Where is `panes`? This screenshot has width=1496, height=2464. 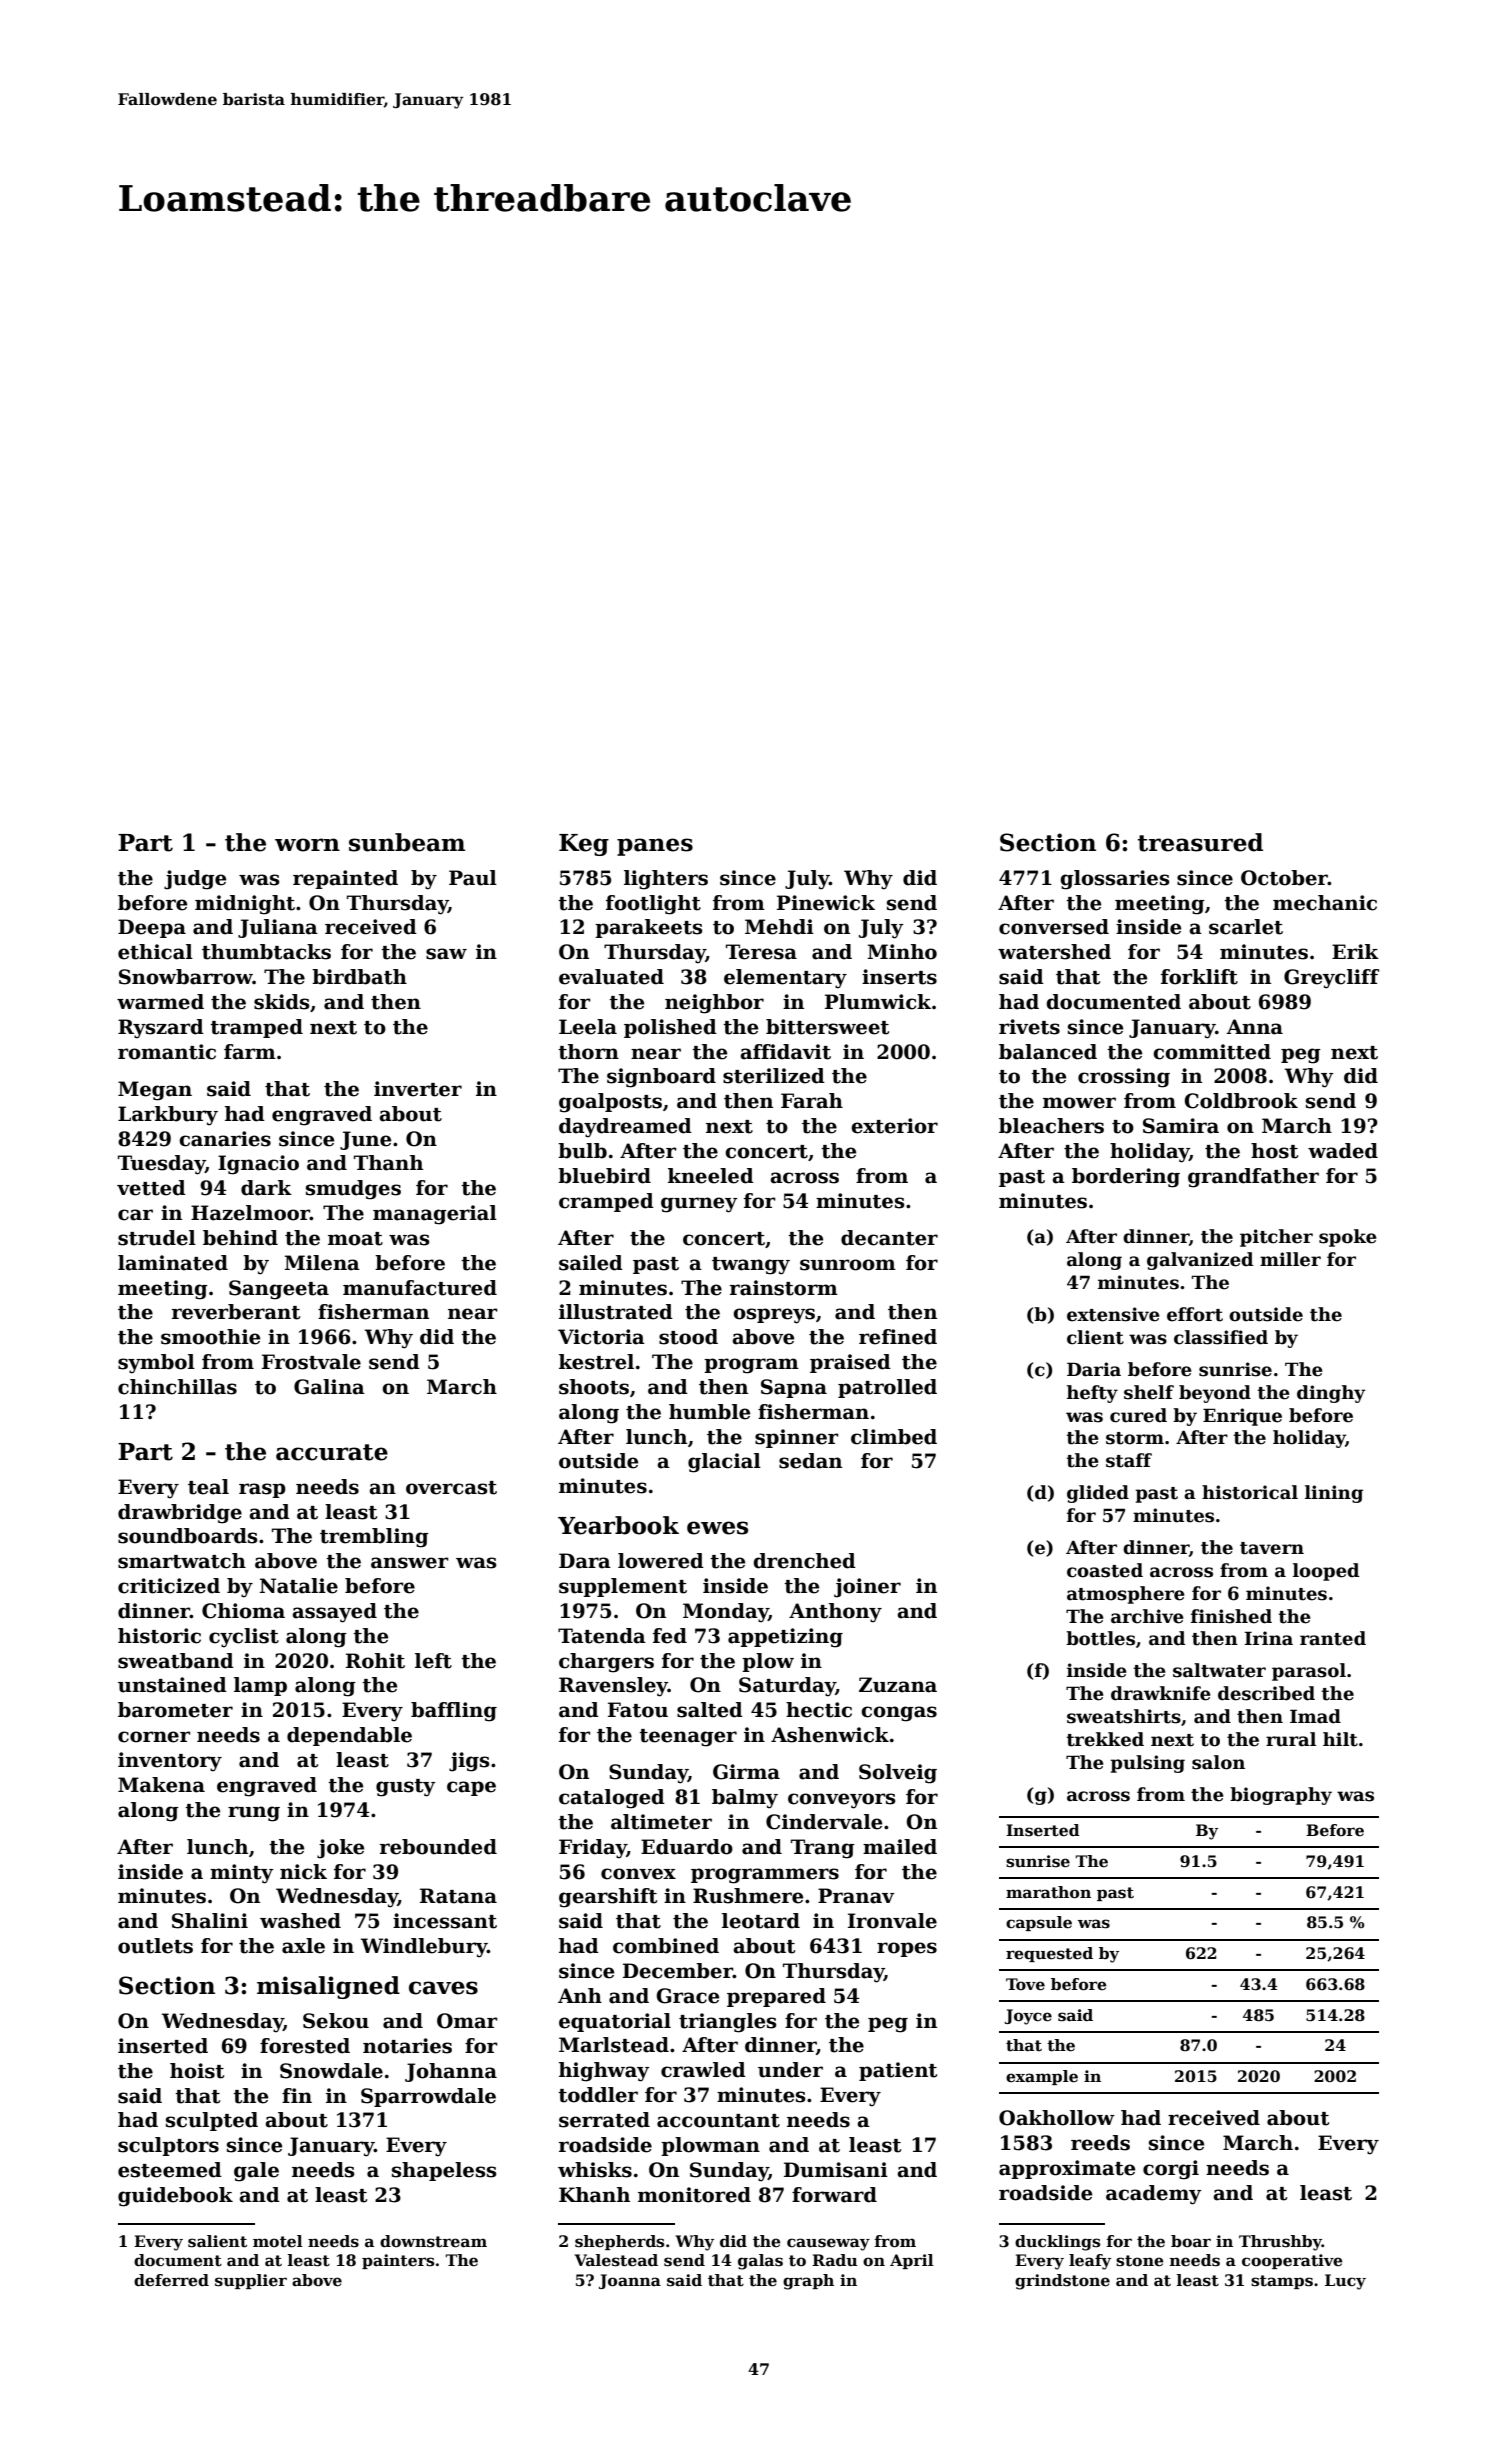
panes is located at coordinates (655, 847).
